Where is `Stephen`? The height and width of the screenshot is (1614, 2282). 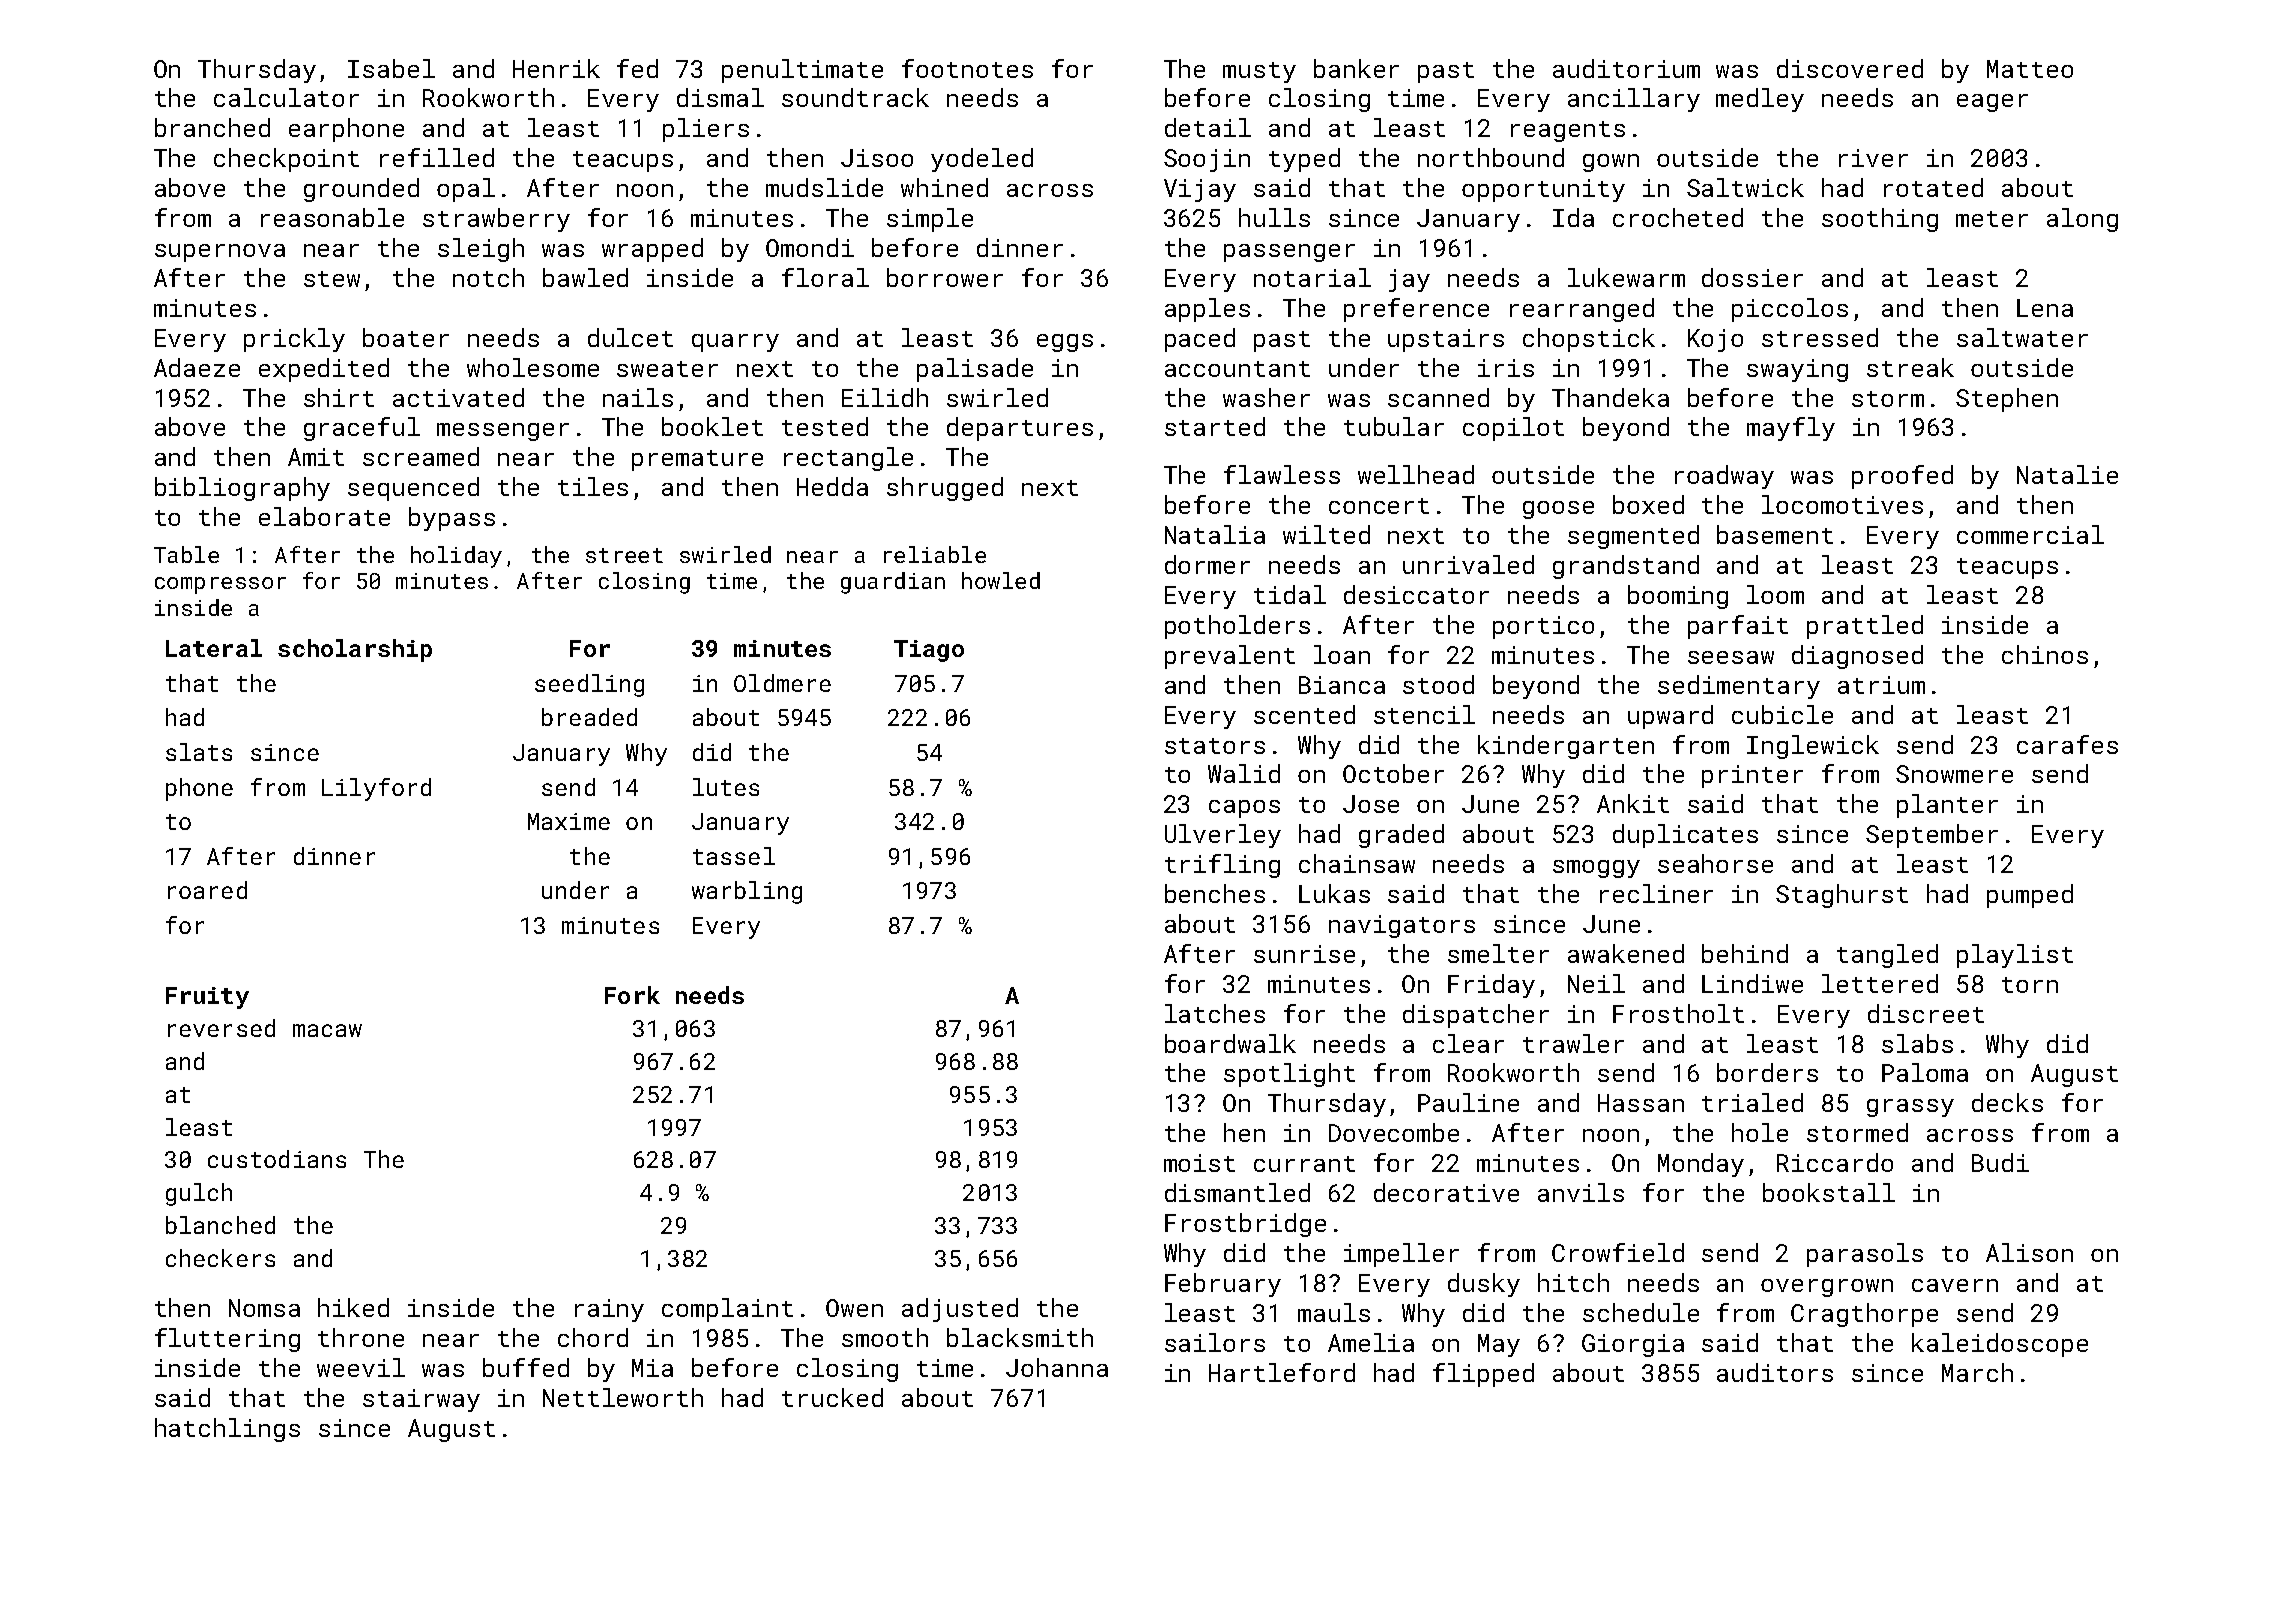 Stephen is located at coordinates (2007, 400).
